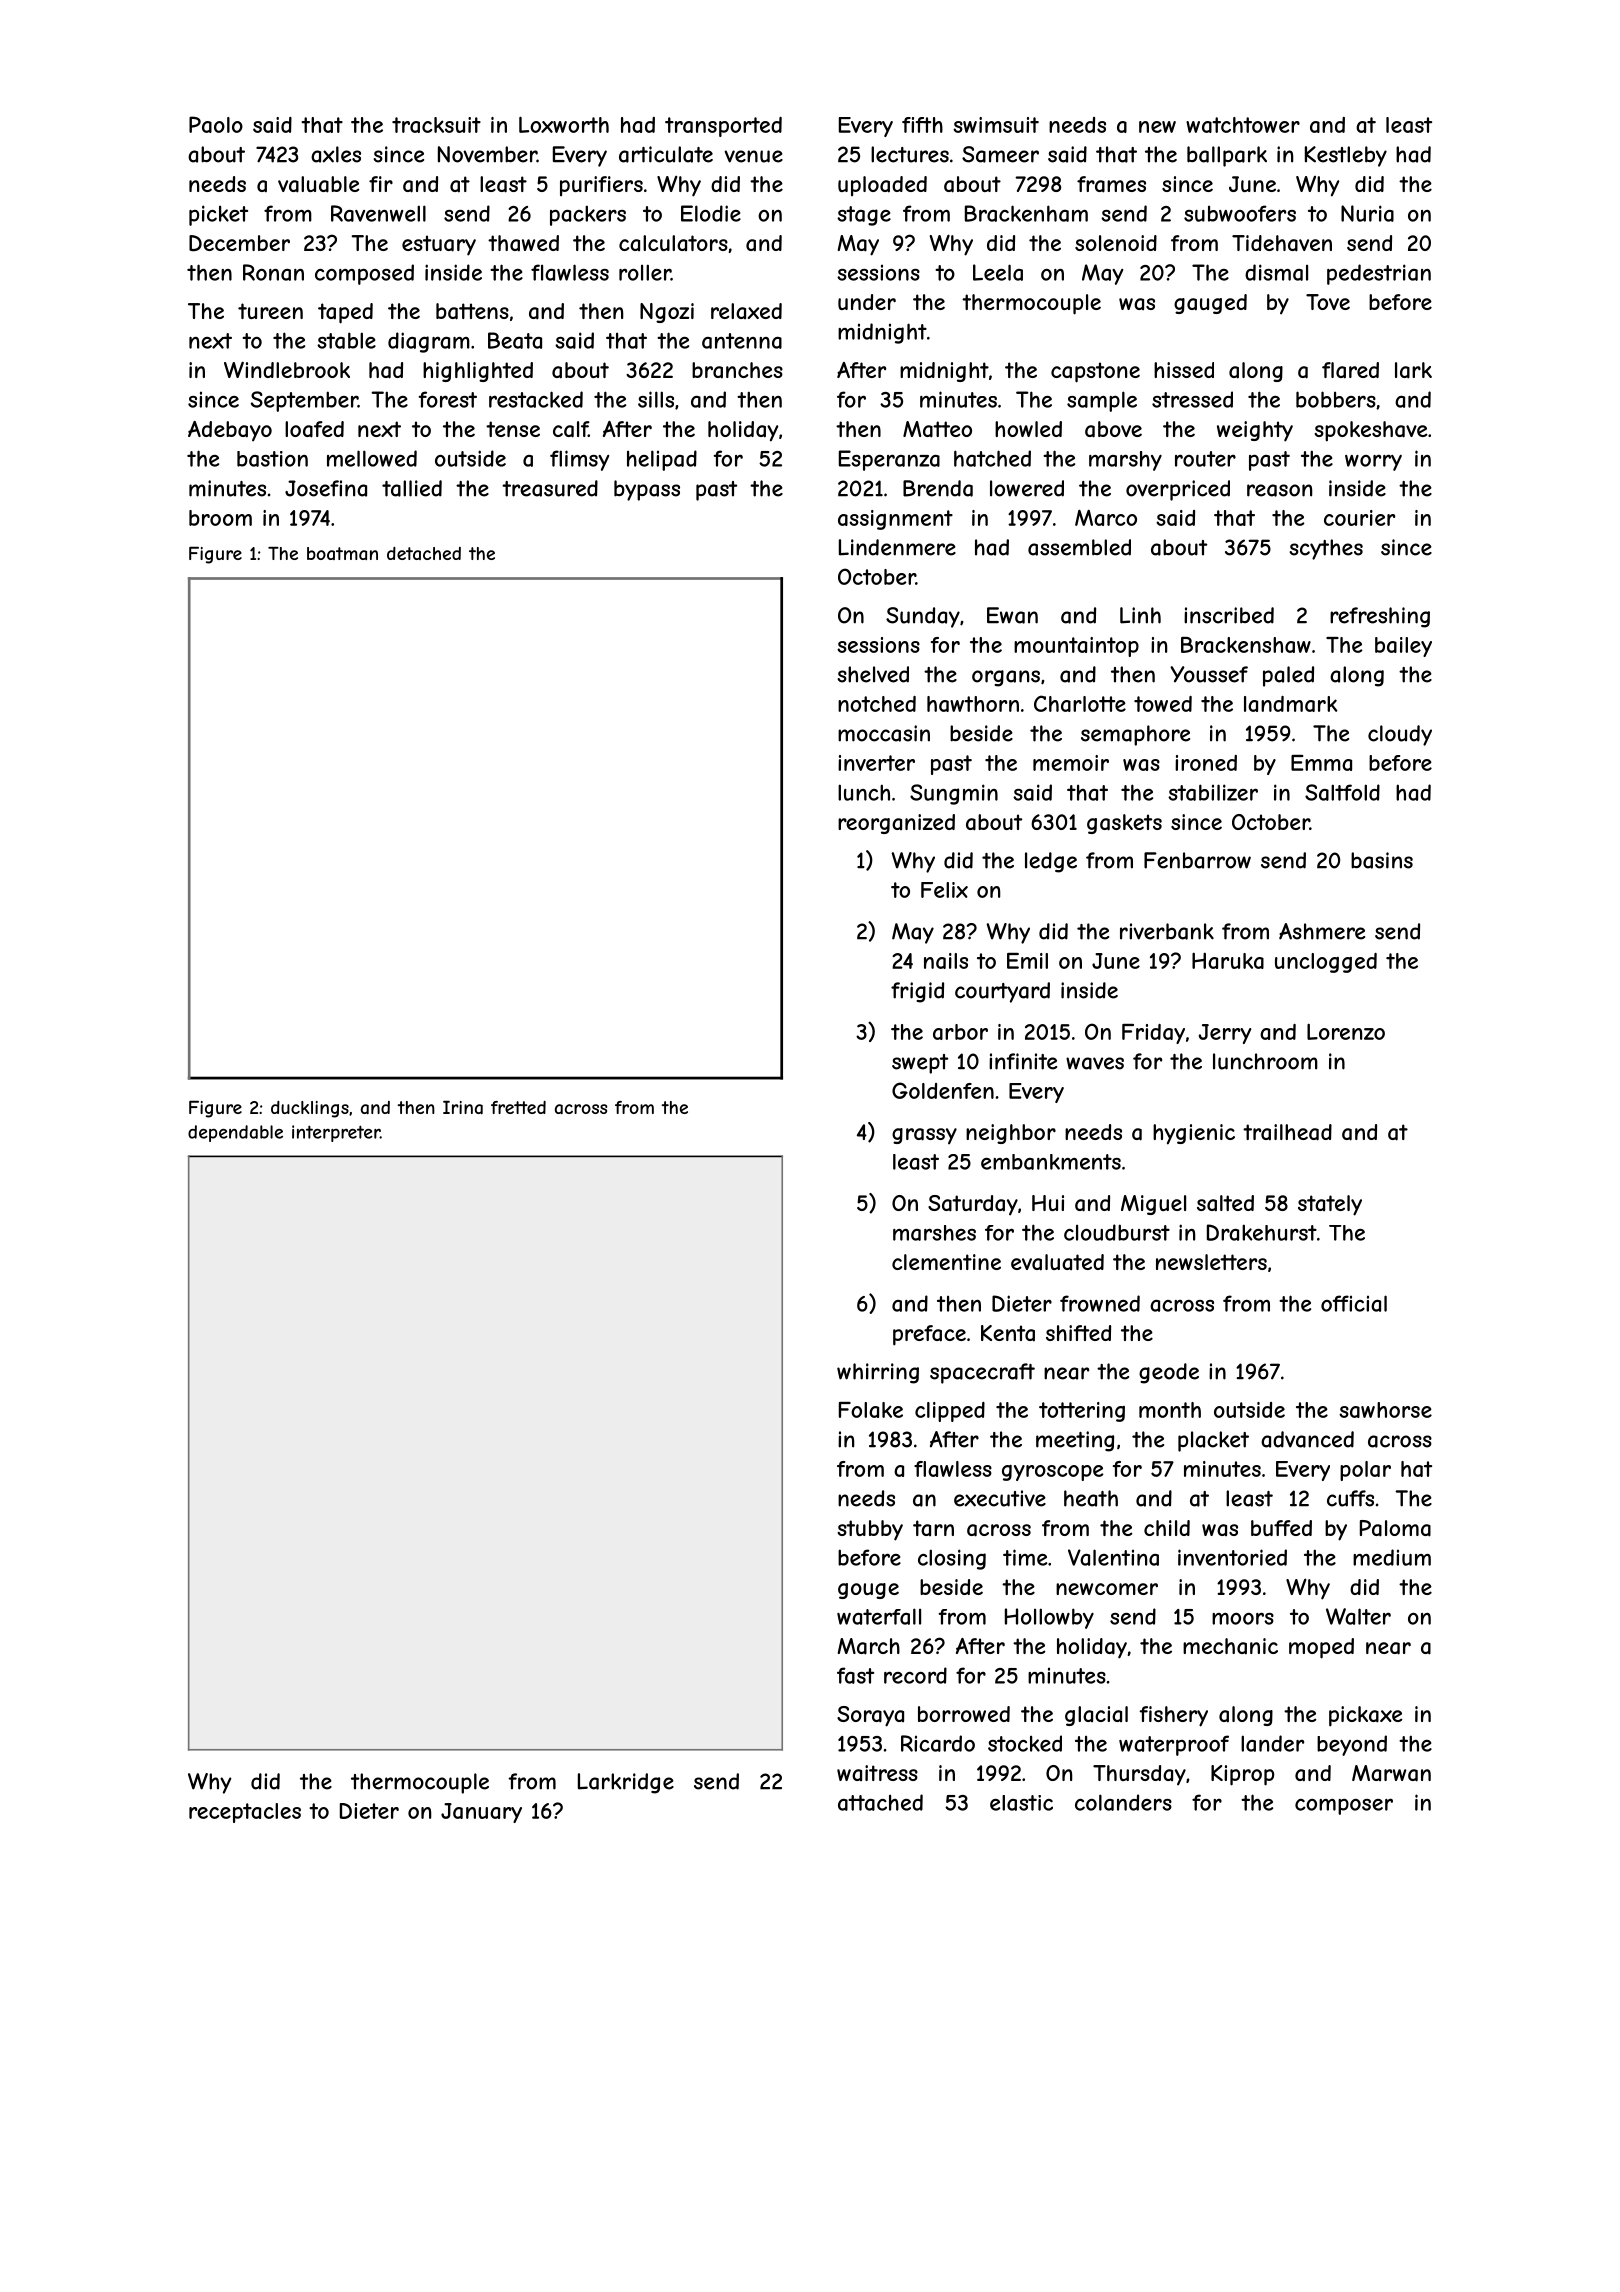 This page has width=1620, height=2292. I want to click on watchtower, so click(1243, 125).
